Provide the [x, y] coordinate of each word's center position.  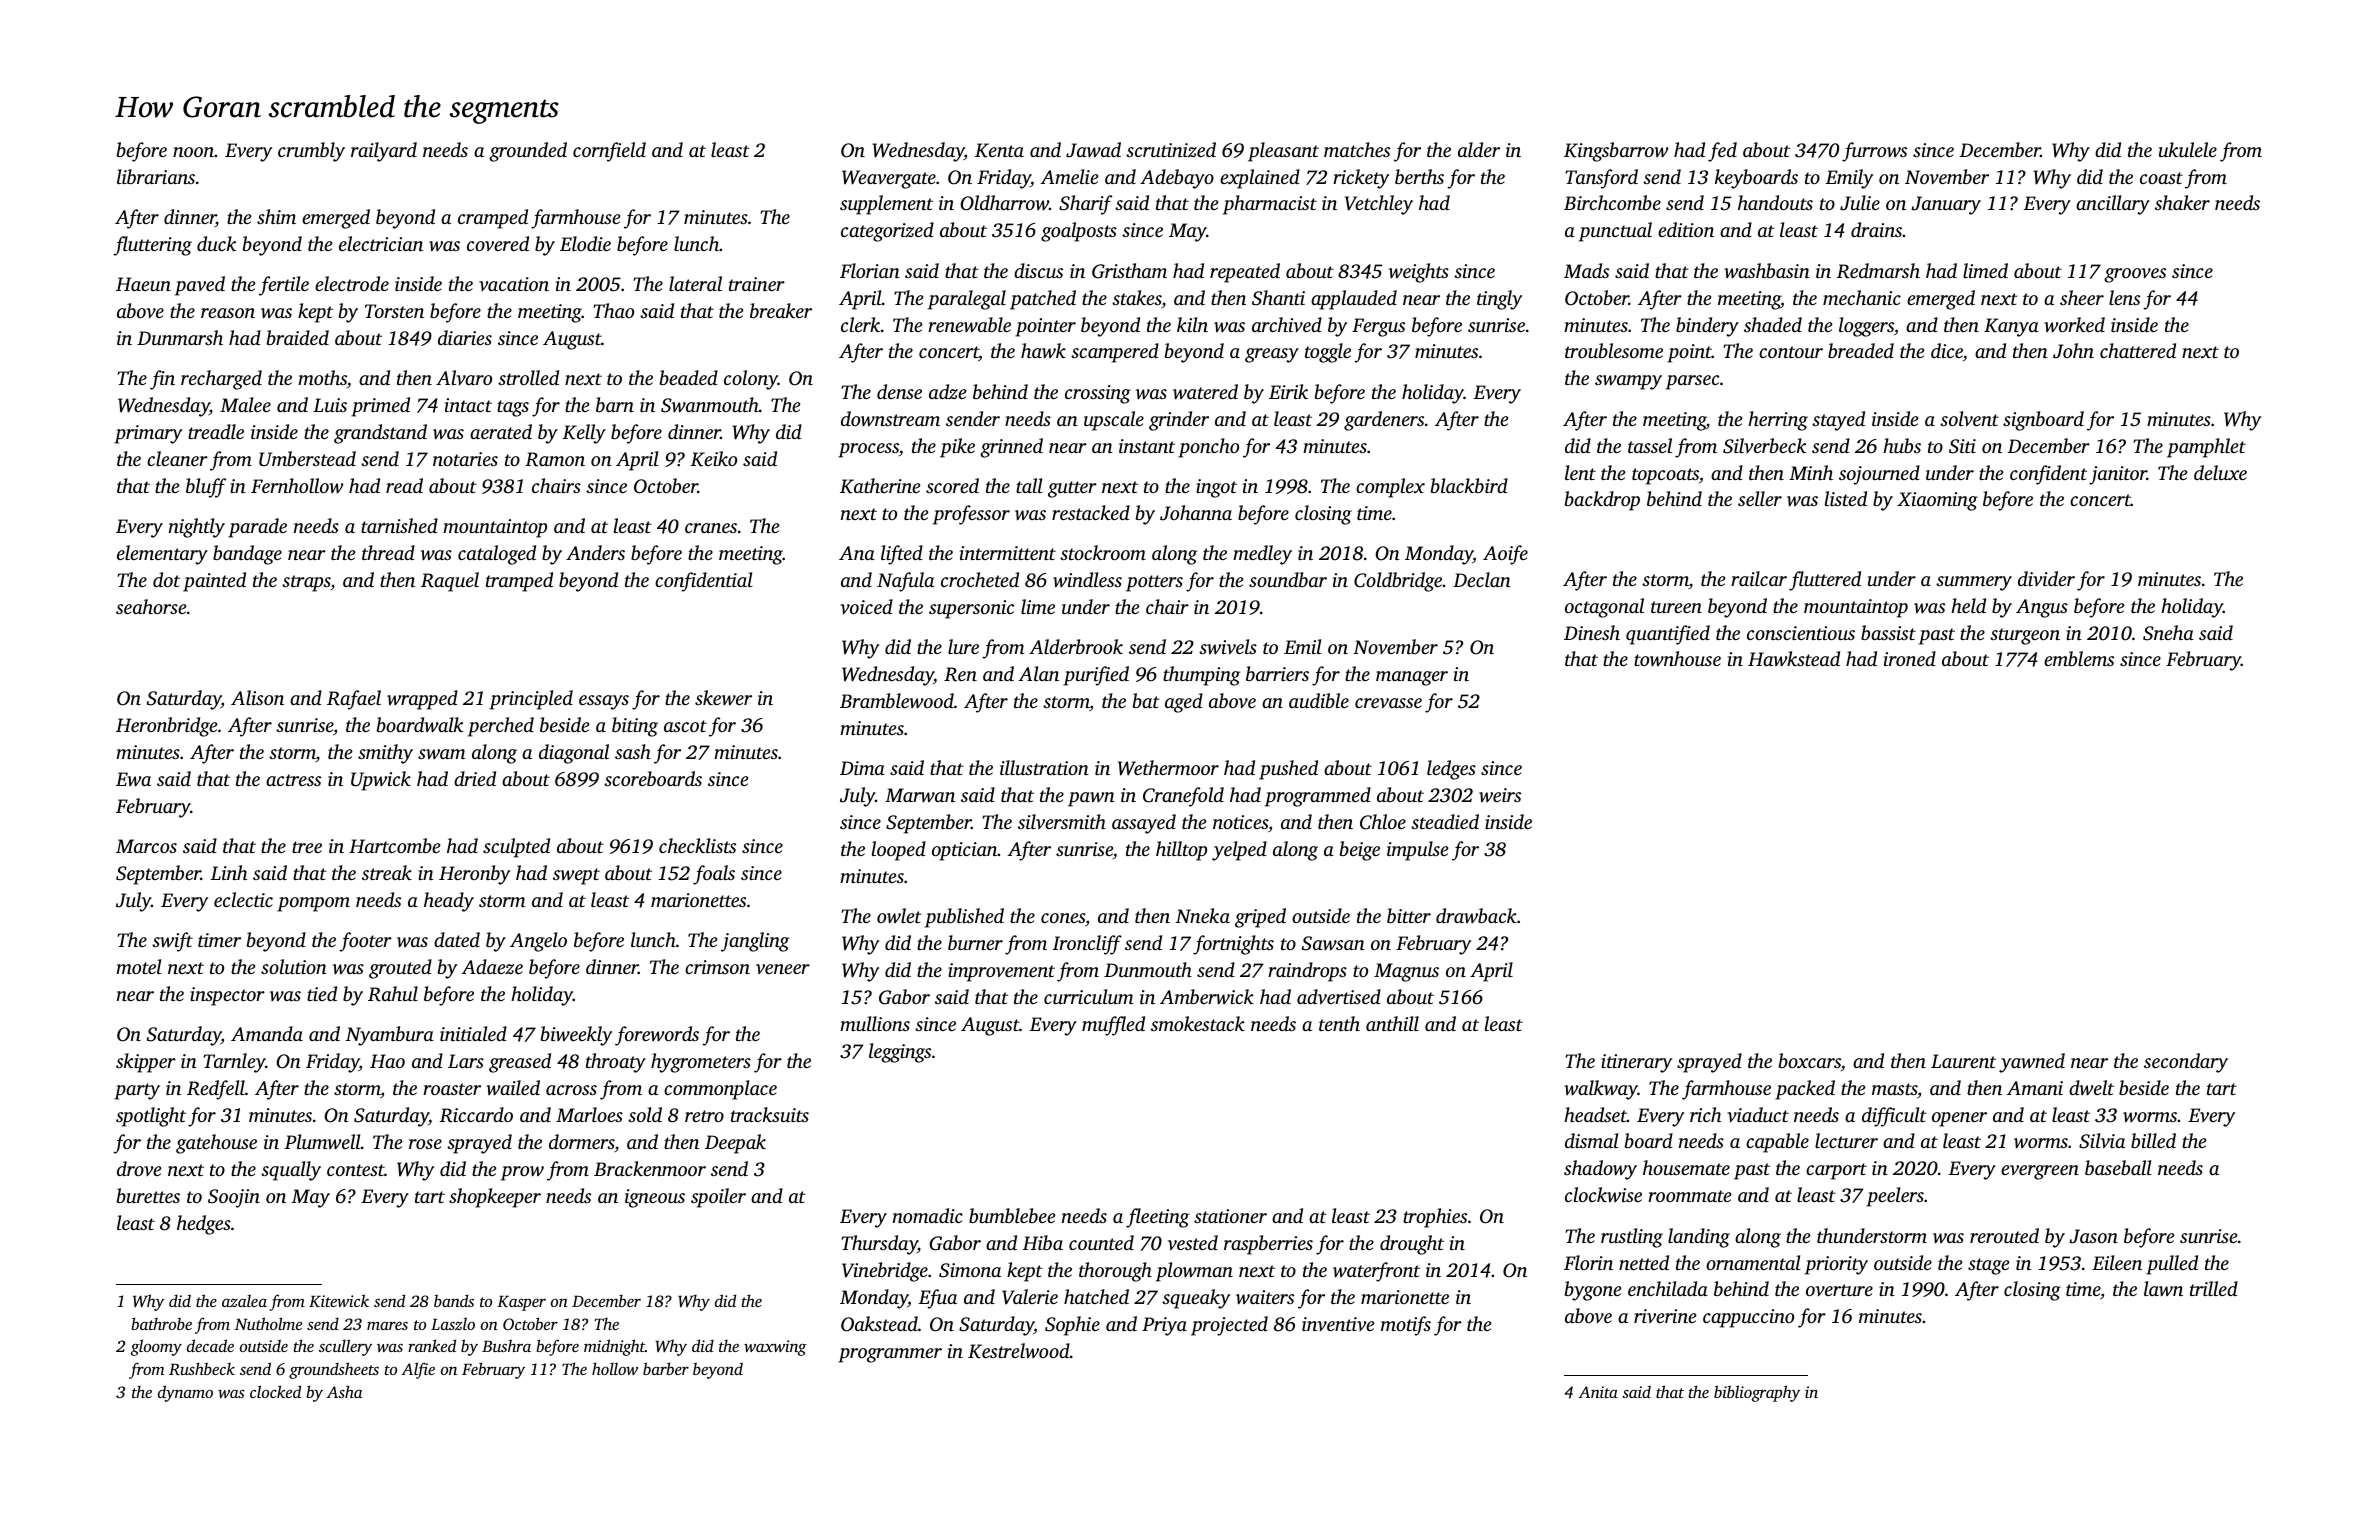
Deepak [735, 1144]
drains [1876, 229]
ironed [1910, 658]
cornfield [609, 152]
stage [1988, 1266]
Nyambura [390, 1036]
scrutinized [1171, 149]
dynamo [185, 1393]
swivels [1228, 646]
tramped [519, 582]
